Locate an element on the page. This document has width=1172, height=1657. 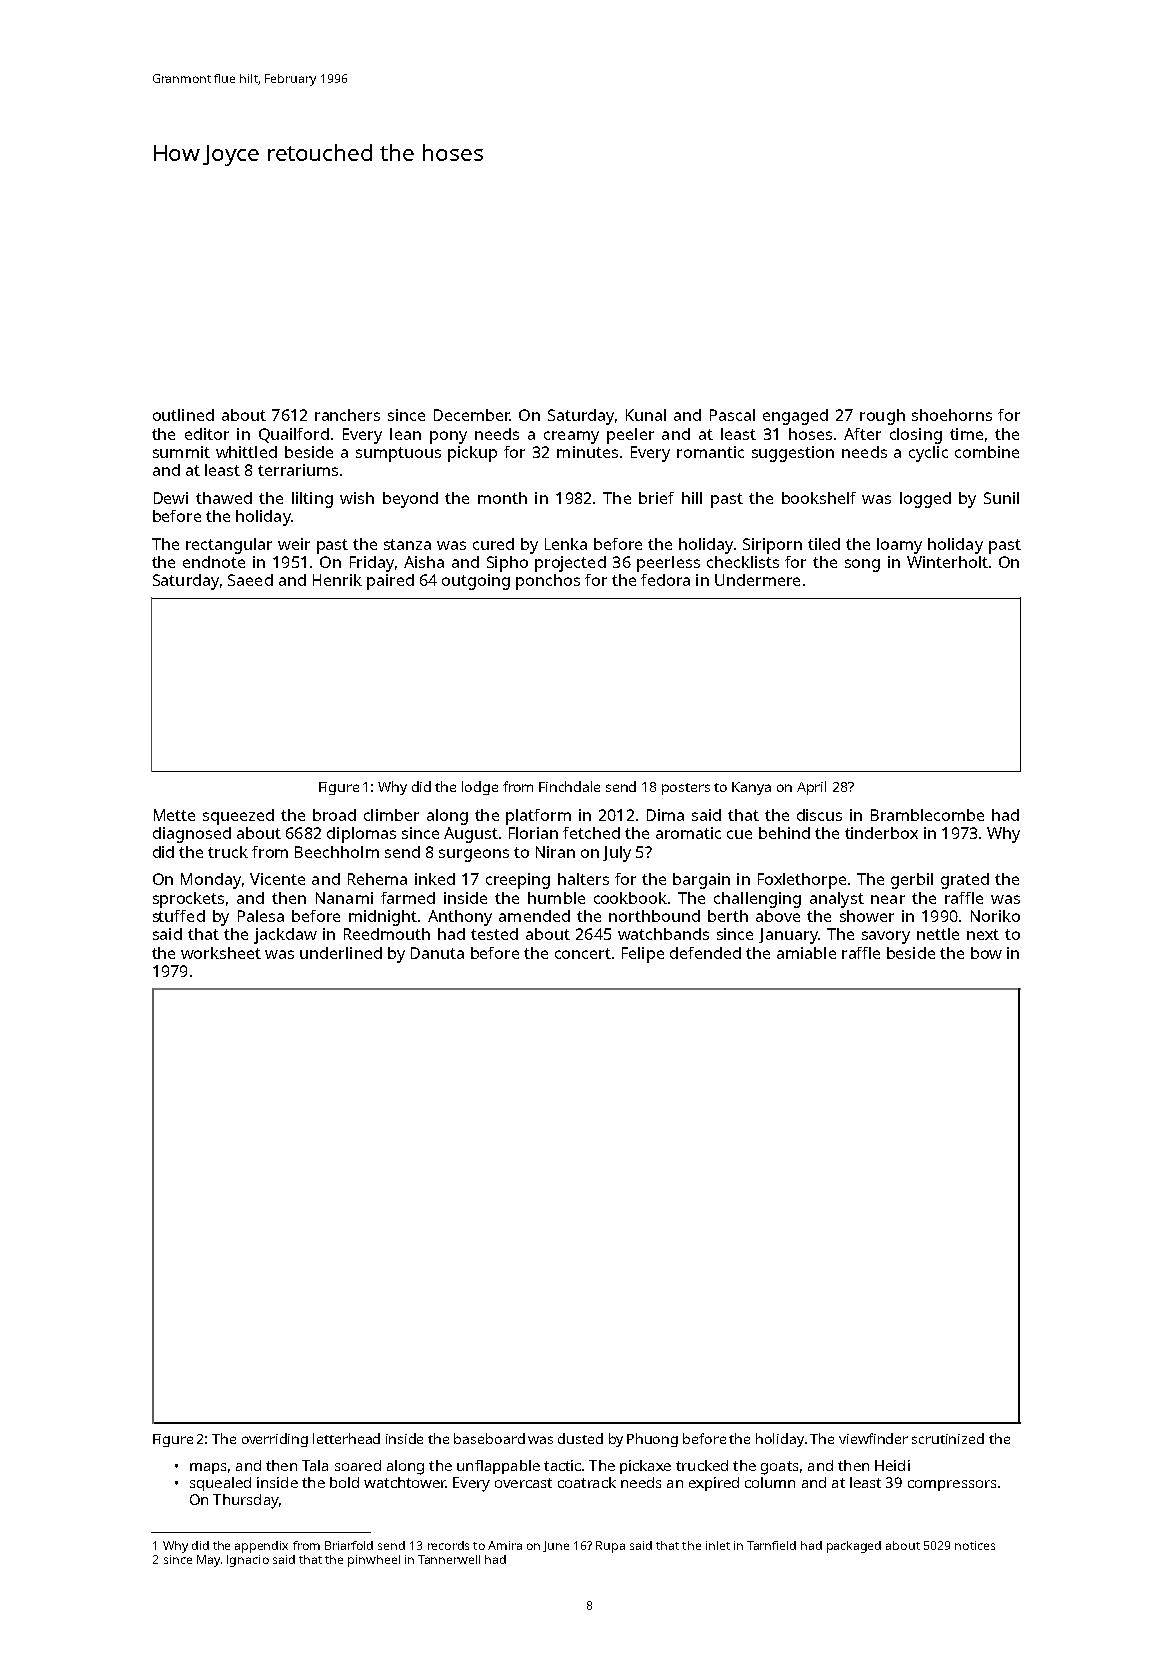
Tannerwell is located at coordinates (449, 1559).
